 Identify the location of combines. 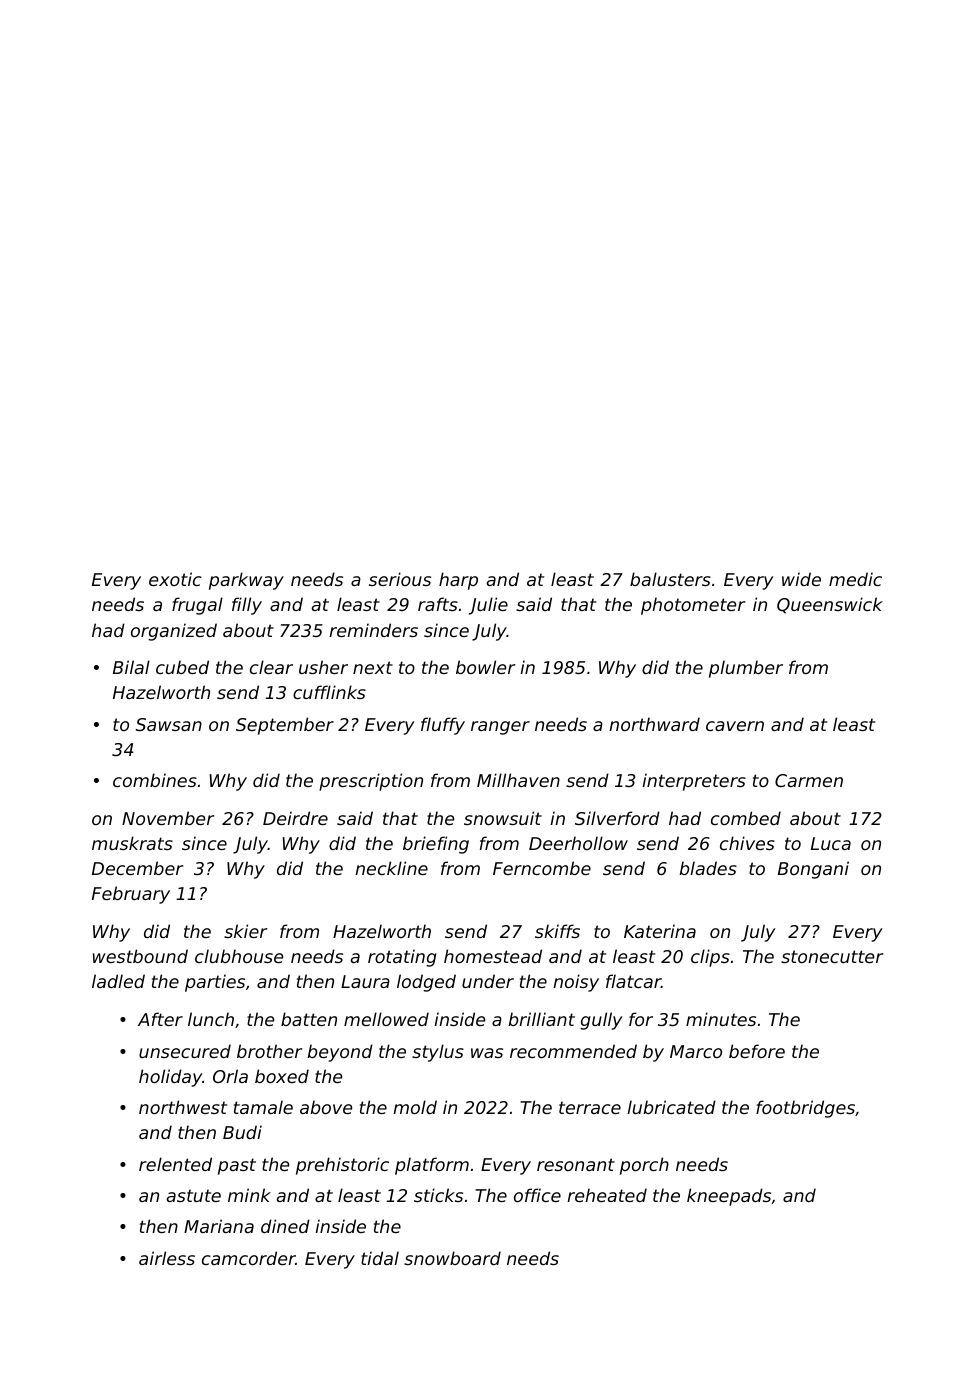
(155, 780).
